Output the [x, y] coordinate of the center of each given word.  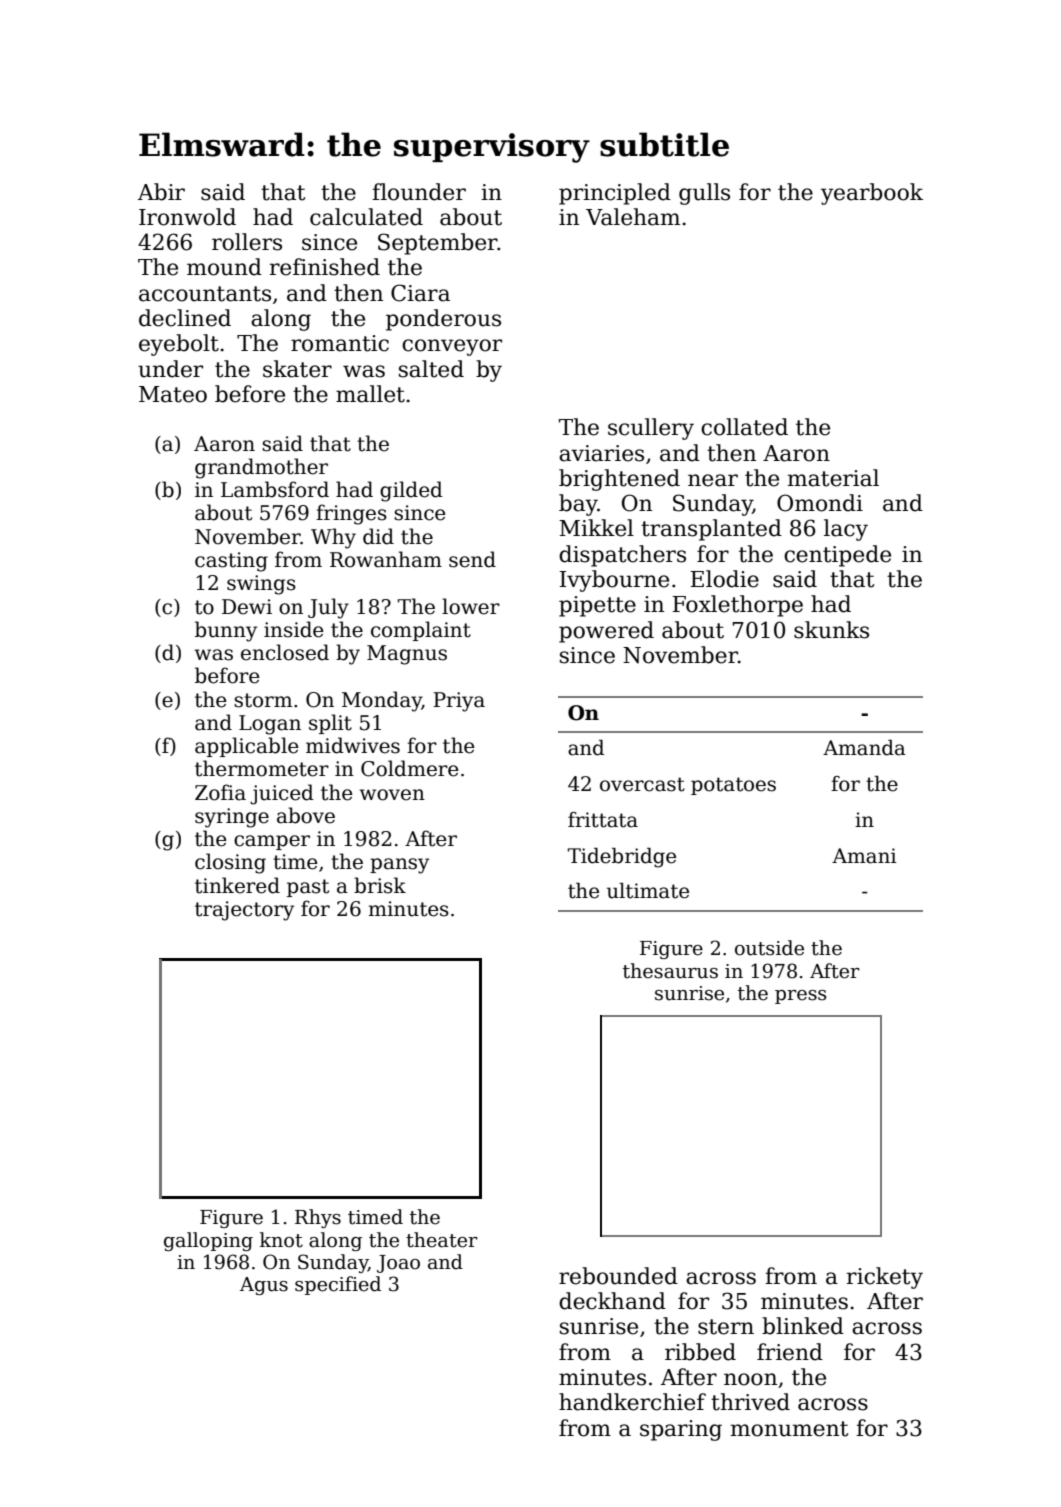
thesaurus [670, 971]
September [438, 244]
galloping [208, 1241]
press [801, 997]
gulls [704, 194]
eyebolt [179, 345]
